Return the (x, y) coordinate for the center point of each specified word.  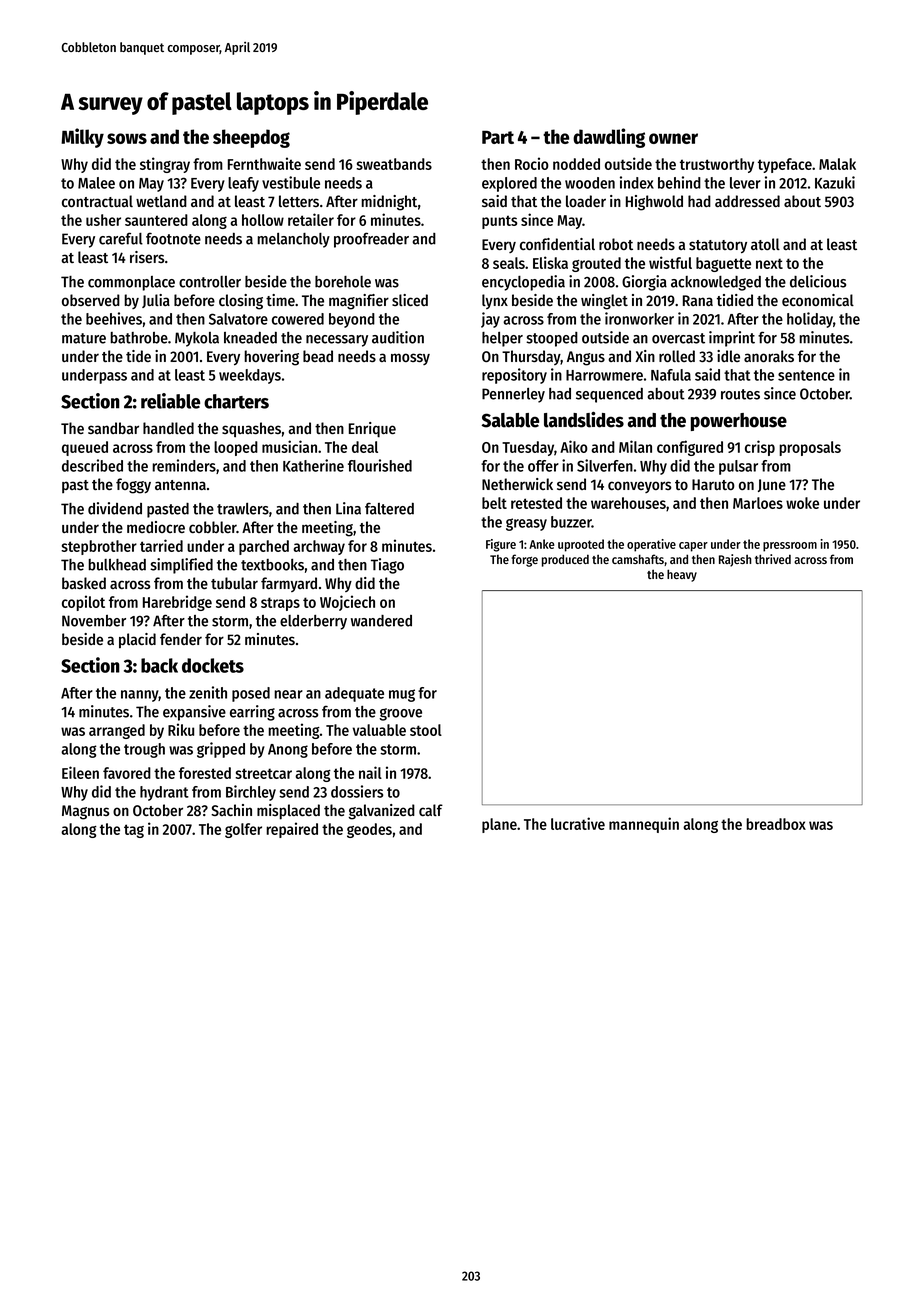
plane (499, 825)
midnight (389, 203)
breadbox (776, 824)
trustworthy (717, 165)
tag (134, 831)
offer (543, 466)
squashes (251, 430)
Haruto (713, 484)
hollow (263, 220)
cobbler (213, 527)
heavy (682, 575)
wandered (381, 621)
